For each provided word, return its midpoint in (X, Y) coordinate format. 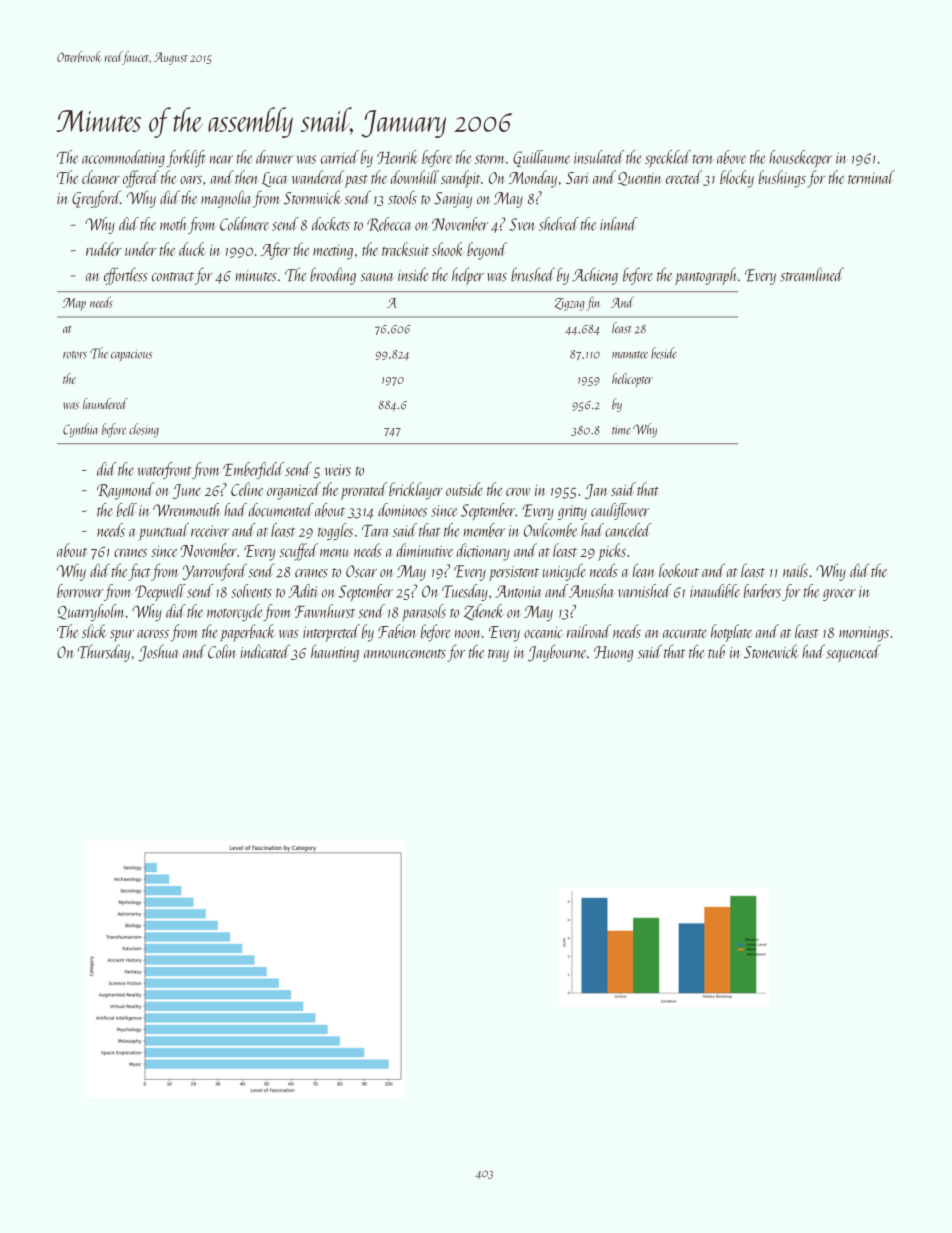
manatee (630, 355)
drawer (274, 157)
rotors (75, 355)
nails (795, 570)
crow (518, 492)
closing (144, 430)
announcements (405, 654)
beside (664, 353)
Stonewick (771, 651)
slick (94, 631)
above (731, 157)
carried (340, 157)
